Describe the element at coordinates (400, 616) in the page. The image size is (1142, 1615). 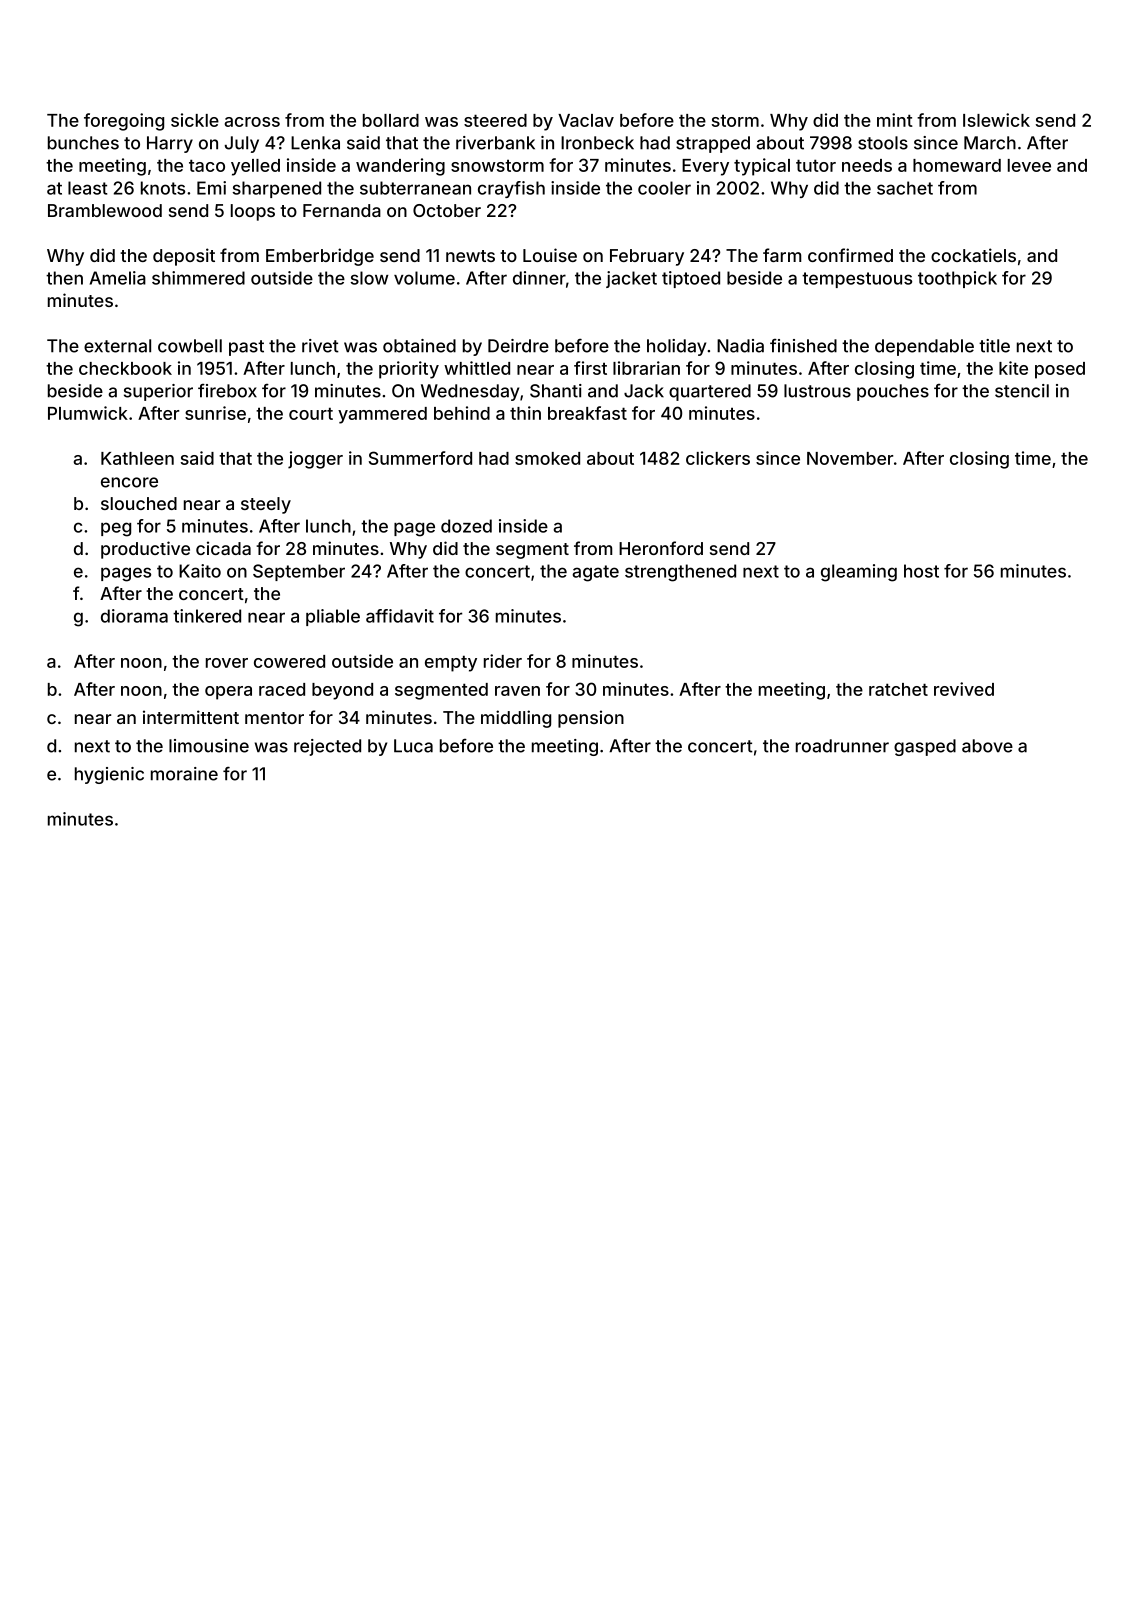
I see `affidavit` at that location.
